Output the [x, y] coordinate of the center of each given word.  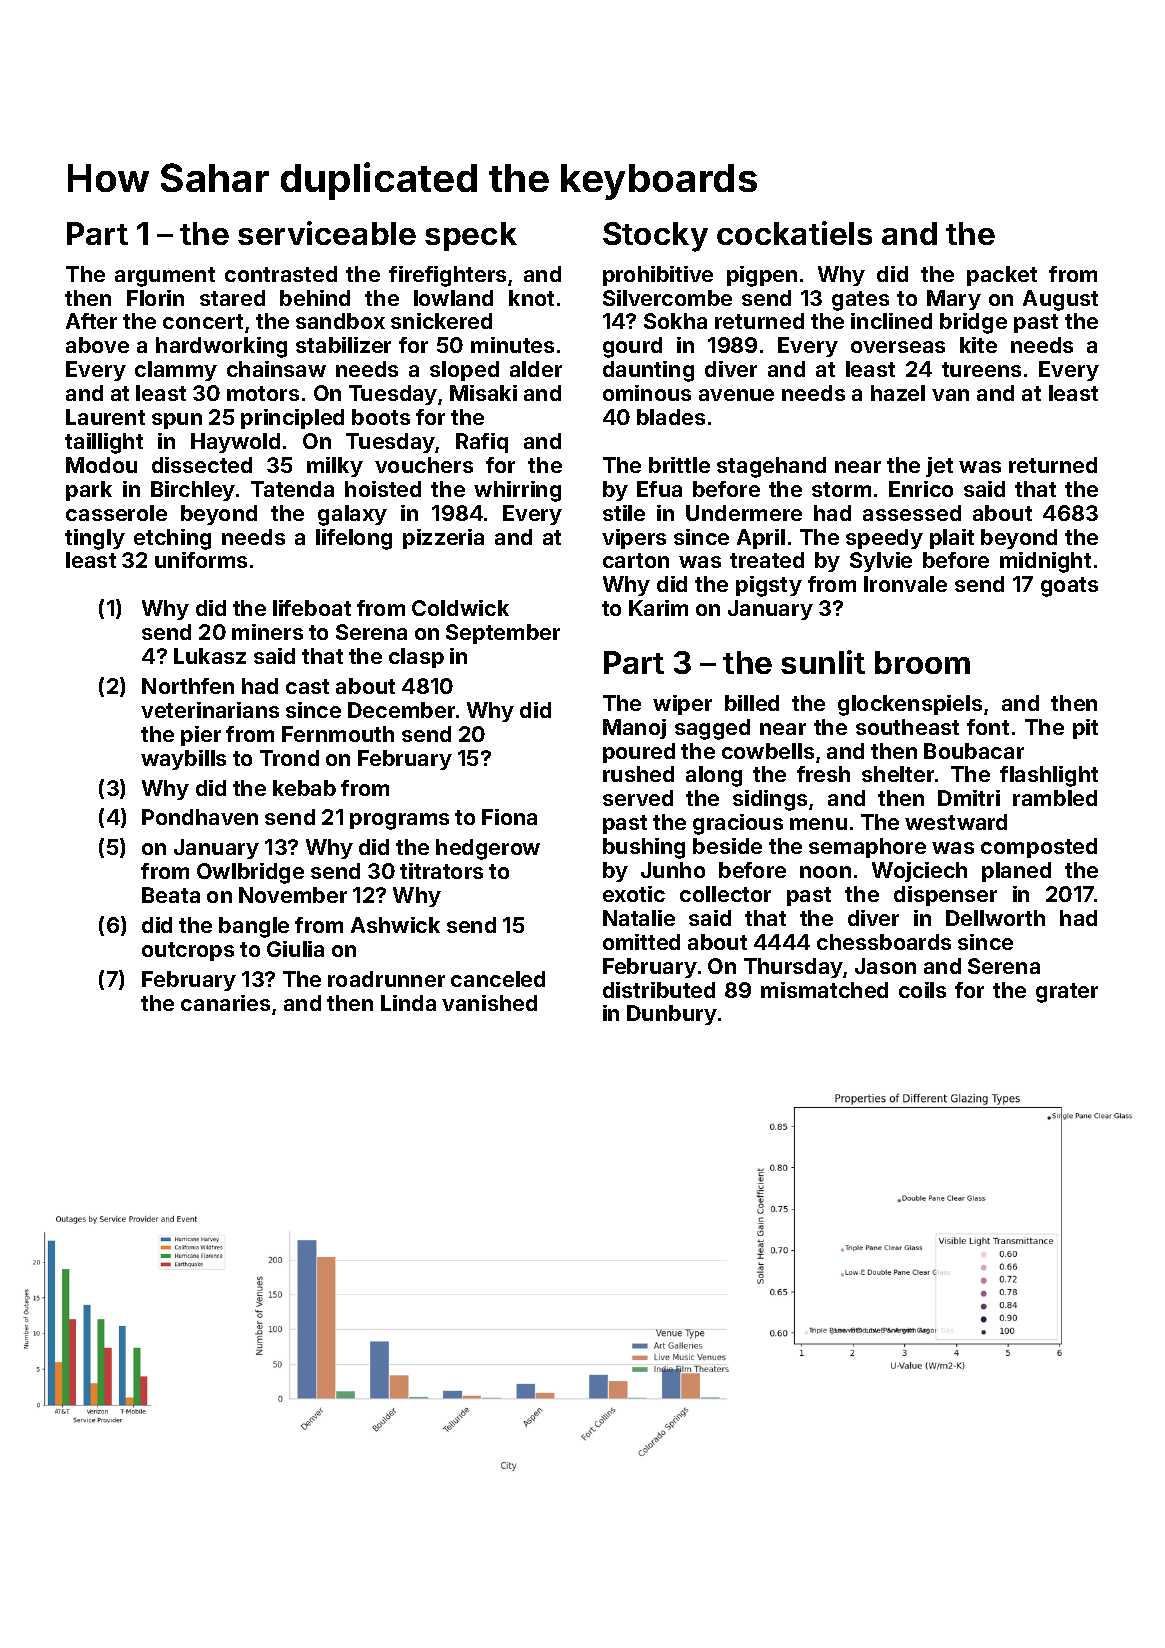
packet [1002, 276]
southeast [907, 727]
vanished [489, 1003]
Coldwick [460, 608]
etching [172, 539]
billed [752, 703]
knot [531, 298]
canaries [225, 1003]
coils [922, 990]
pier [201, 736]
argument [165, 277]
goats [1069, 587]
